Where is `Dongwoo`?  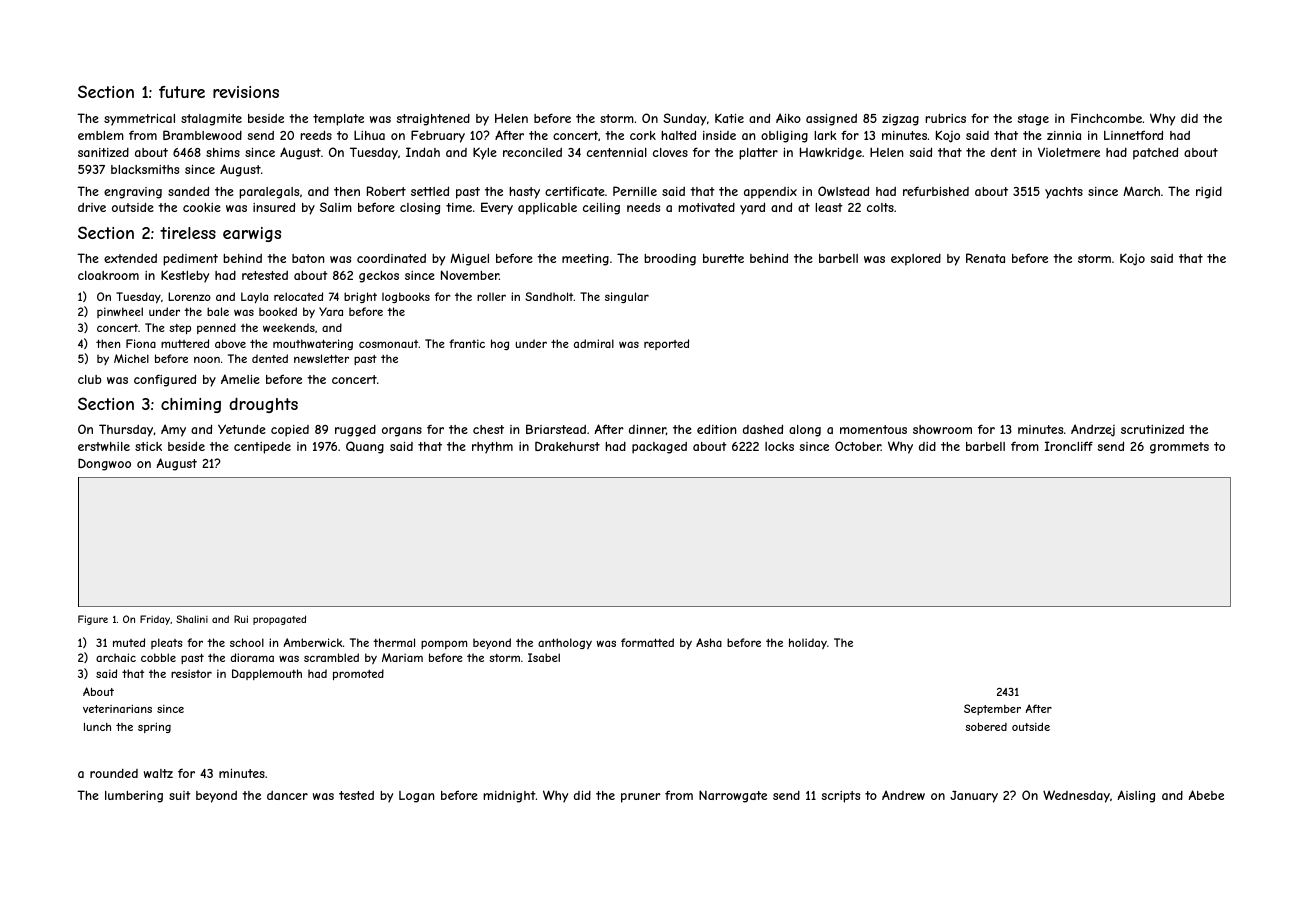 Dongwoo is located at coordinates (104, 464).
